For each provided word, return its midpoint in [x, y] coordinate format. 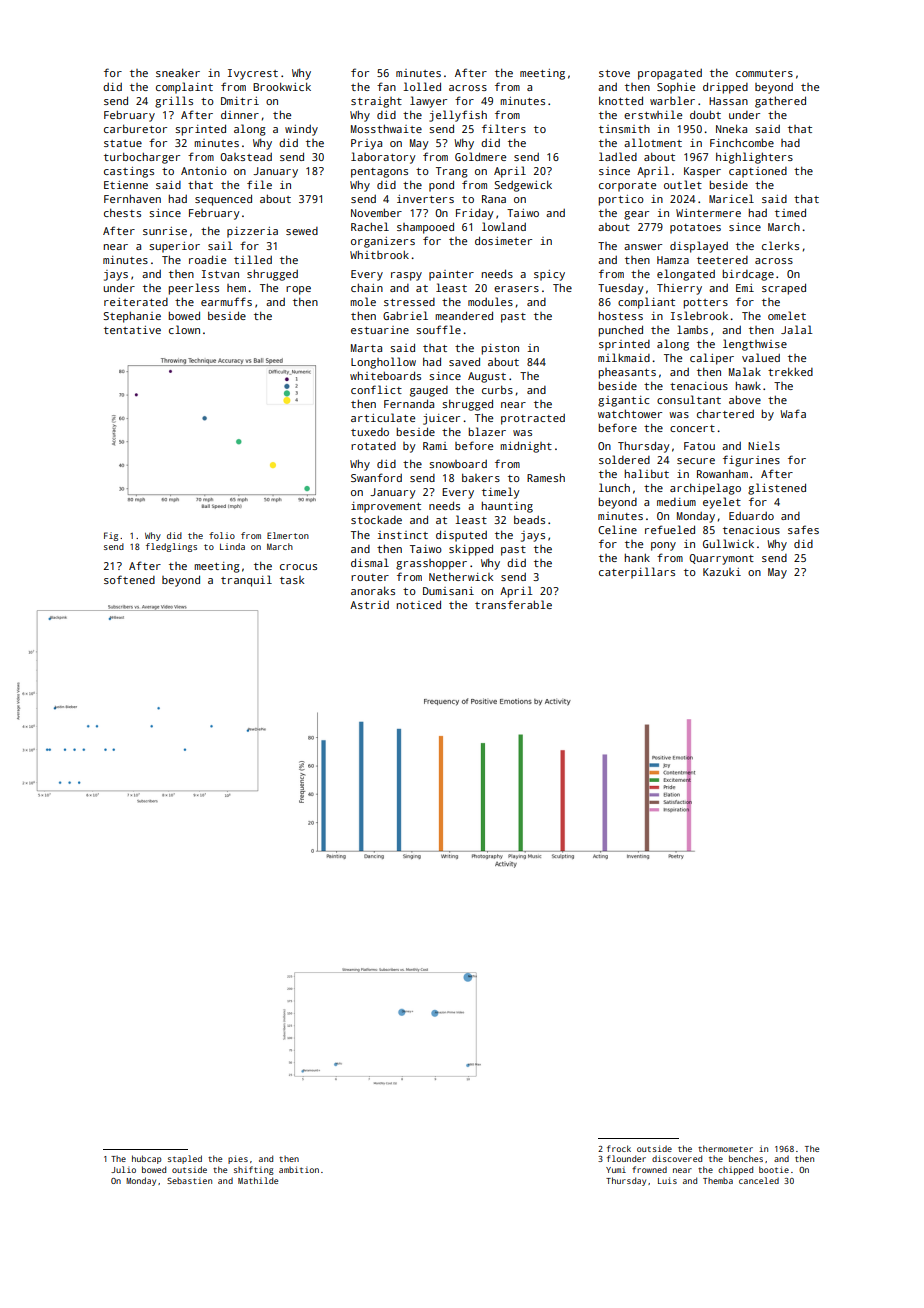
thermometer [725, 1148]
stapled [185, 1159]
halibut [647, 473]
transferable [513, 604]
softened [129, 579]
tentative [132, 330]
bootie [774, 1169]
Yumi [616, 1170]
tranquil [246, 581]
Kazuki [722, 572]
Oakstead [246, 157]
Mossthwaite [386, 128]
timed [790, 212]
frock [619, 1148]
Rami [435, 446]
